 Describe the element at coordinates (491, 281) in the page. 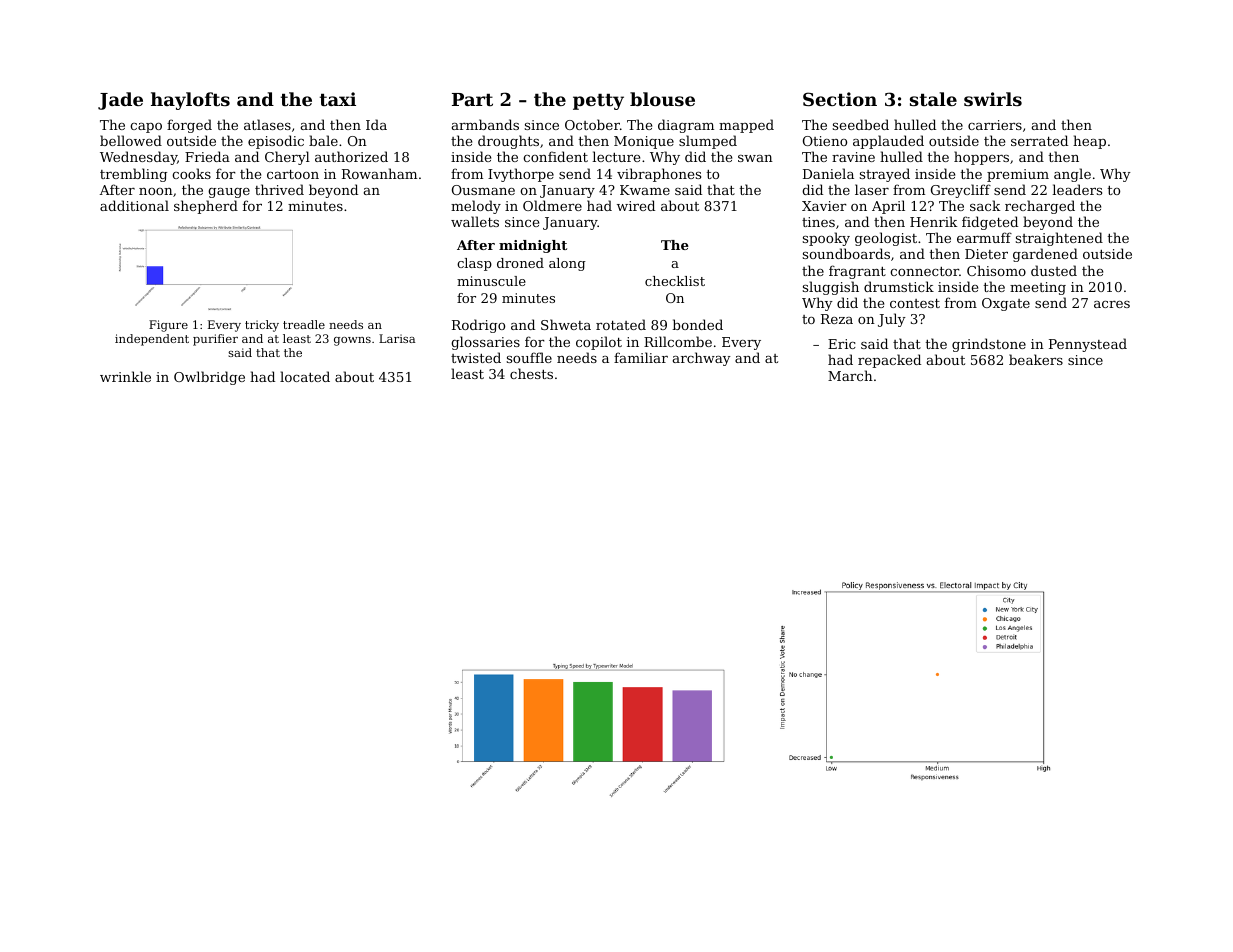

I see `minuscule` at that location.
